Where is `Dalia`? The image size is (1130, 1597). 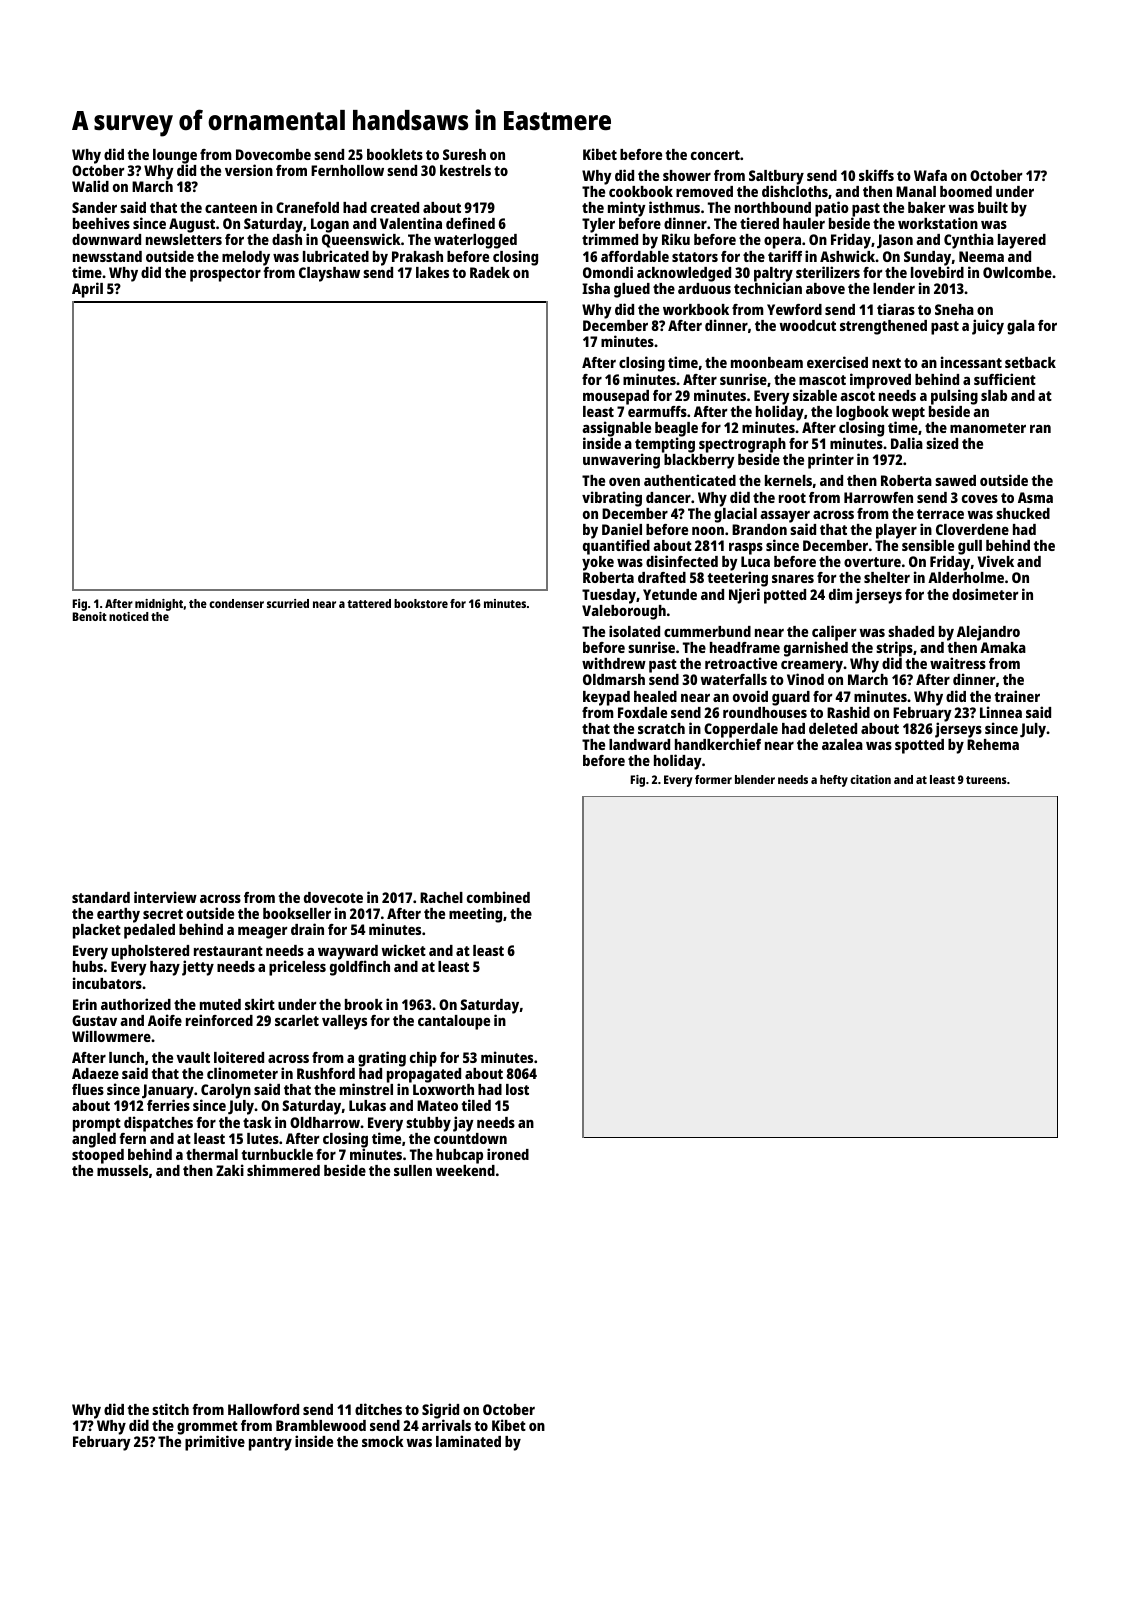 Dalia is located at coordinates (907, 443).
